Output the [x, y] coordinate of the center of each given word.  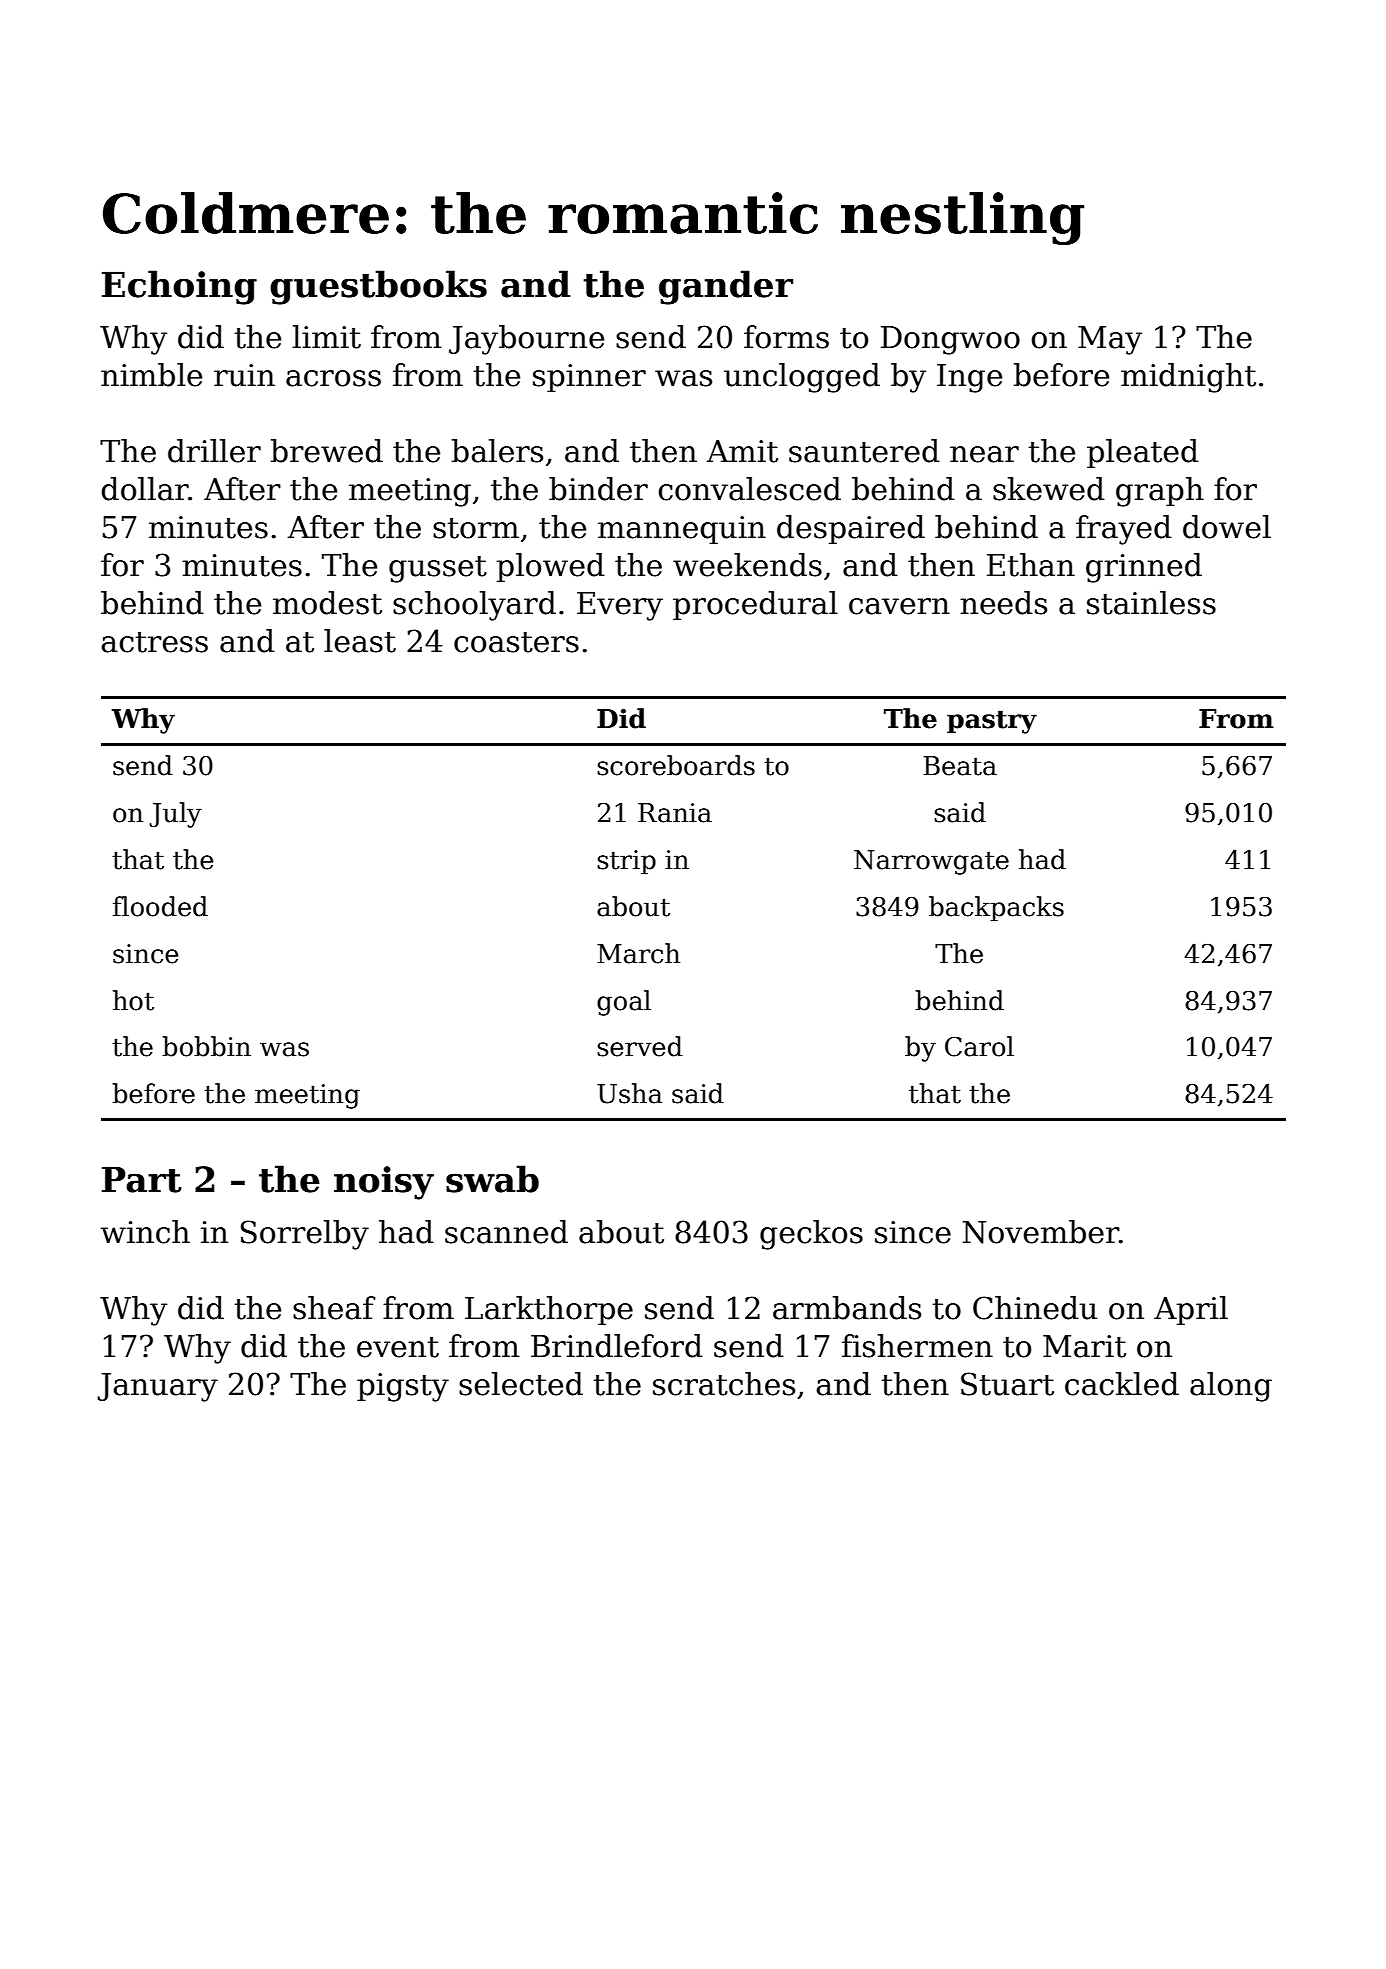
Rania [675, 813]
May [1110, 340]
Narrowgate [931, 862]
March [638, 953]
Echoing [179, 287]
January [157, 1387]
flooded [160, 906]
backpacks [996, 909]
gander [726, 287]
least [360, 641]
